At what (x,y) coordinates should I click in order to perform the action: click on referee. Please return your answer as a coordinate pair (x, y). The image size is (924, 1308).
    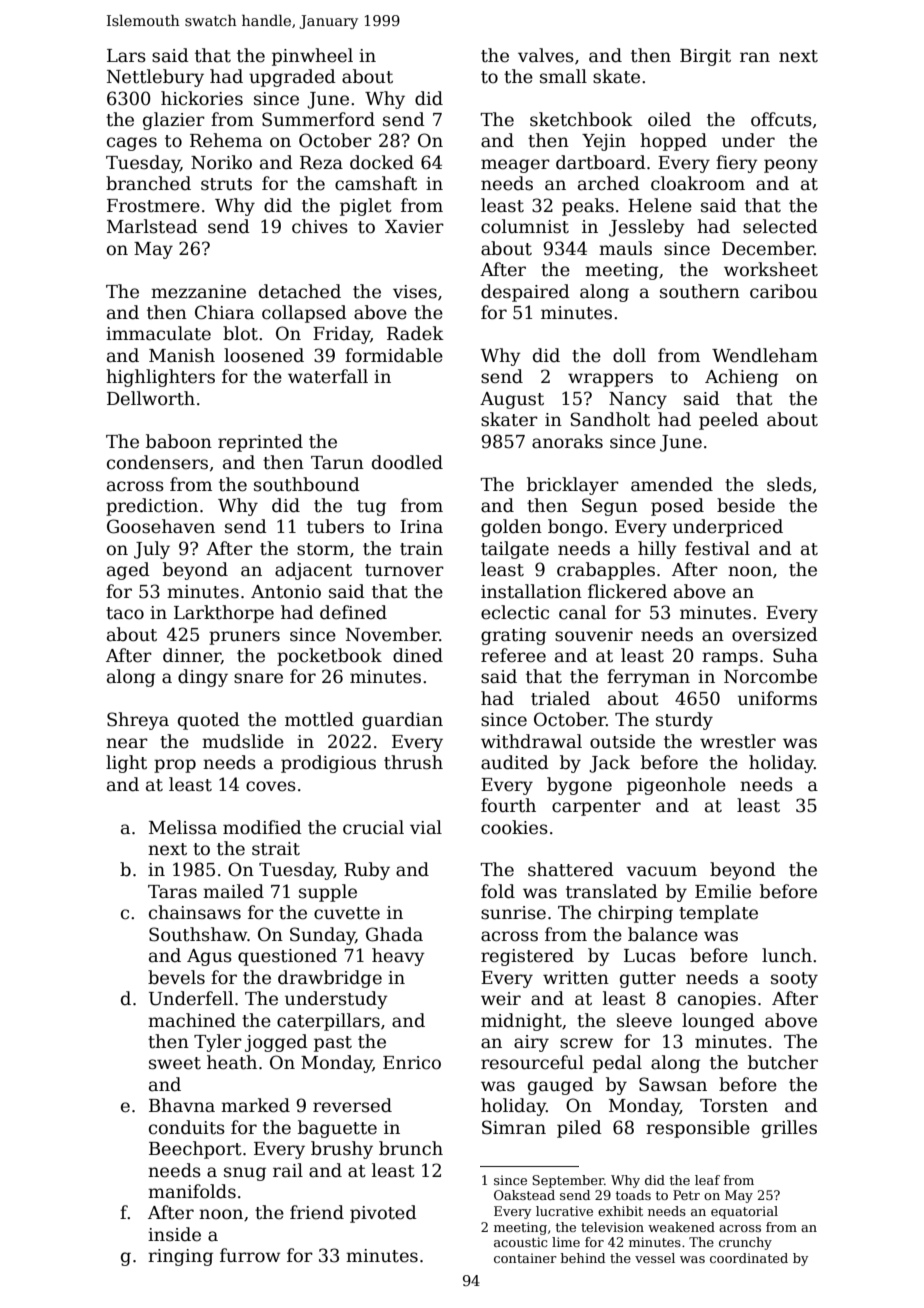
    Looking at the image, I should click on (513, 655).
